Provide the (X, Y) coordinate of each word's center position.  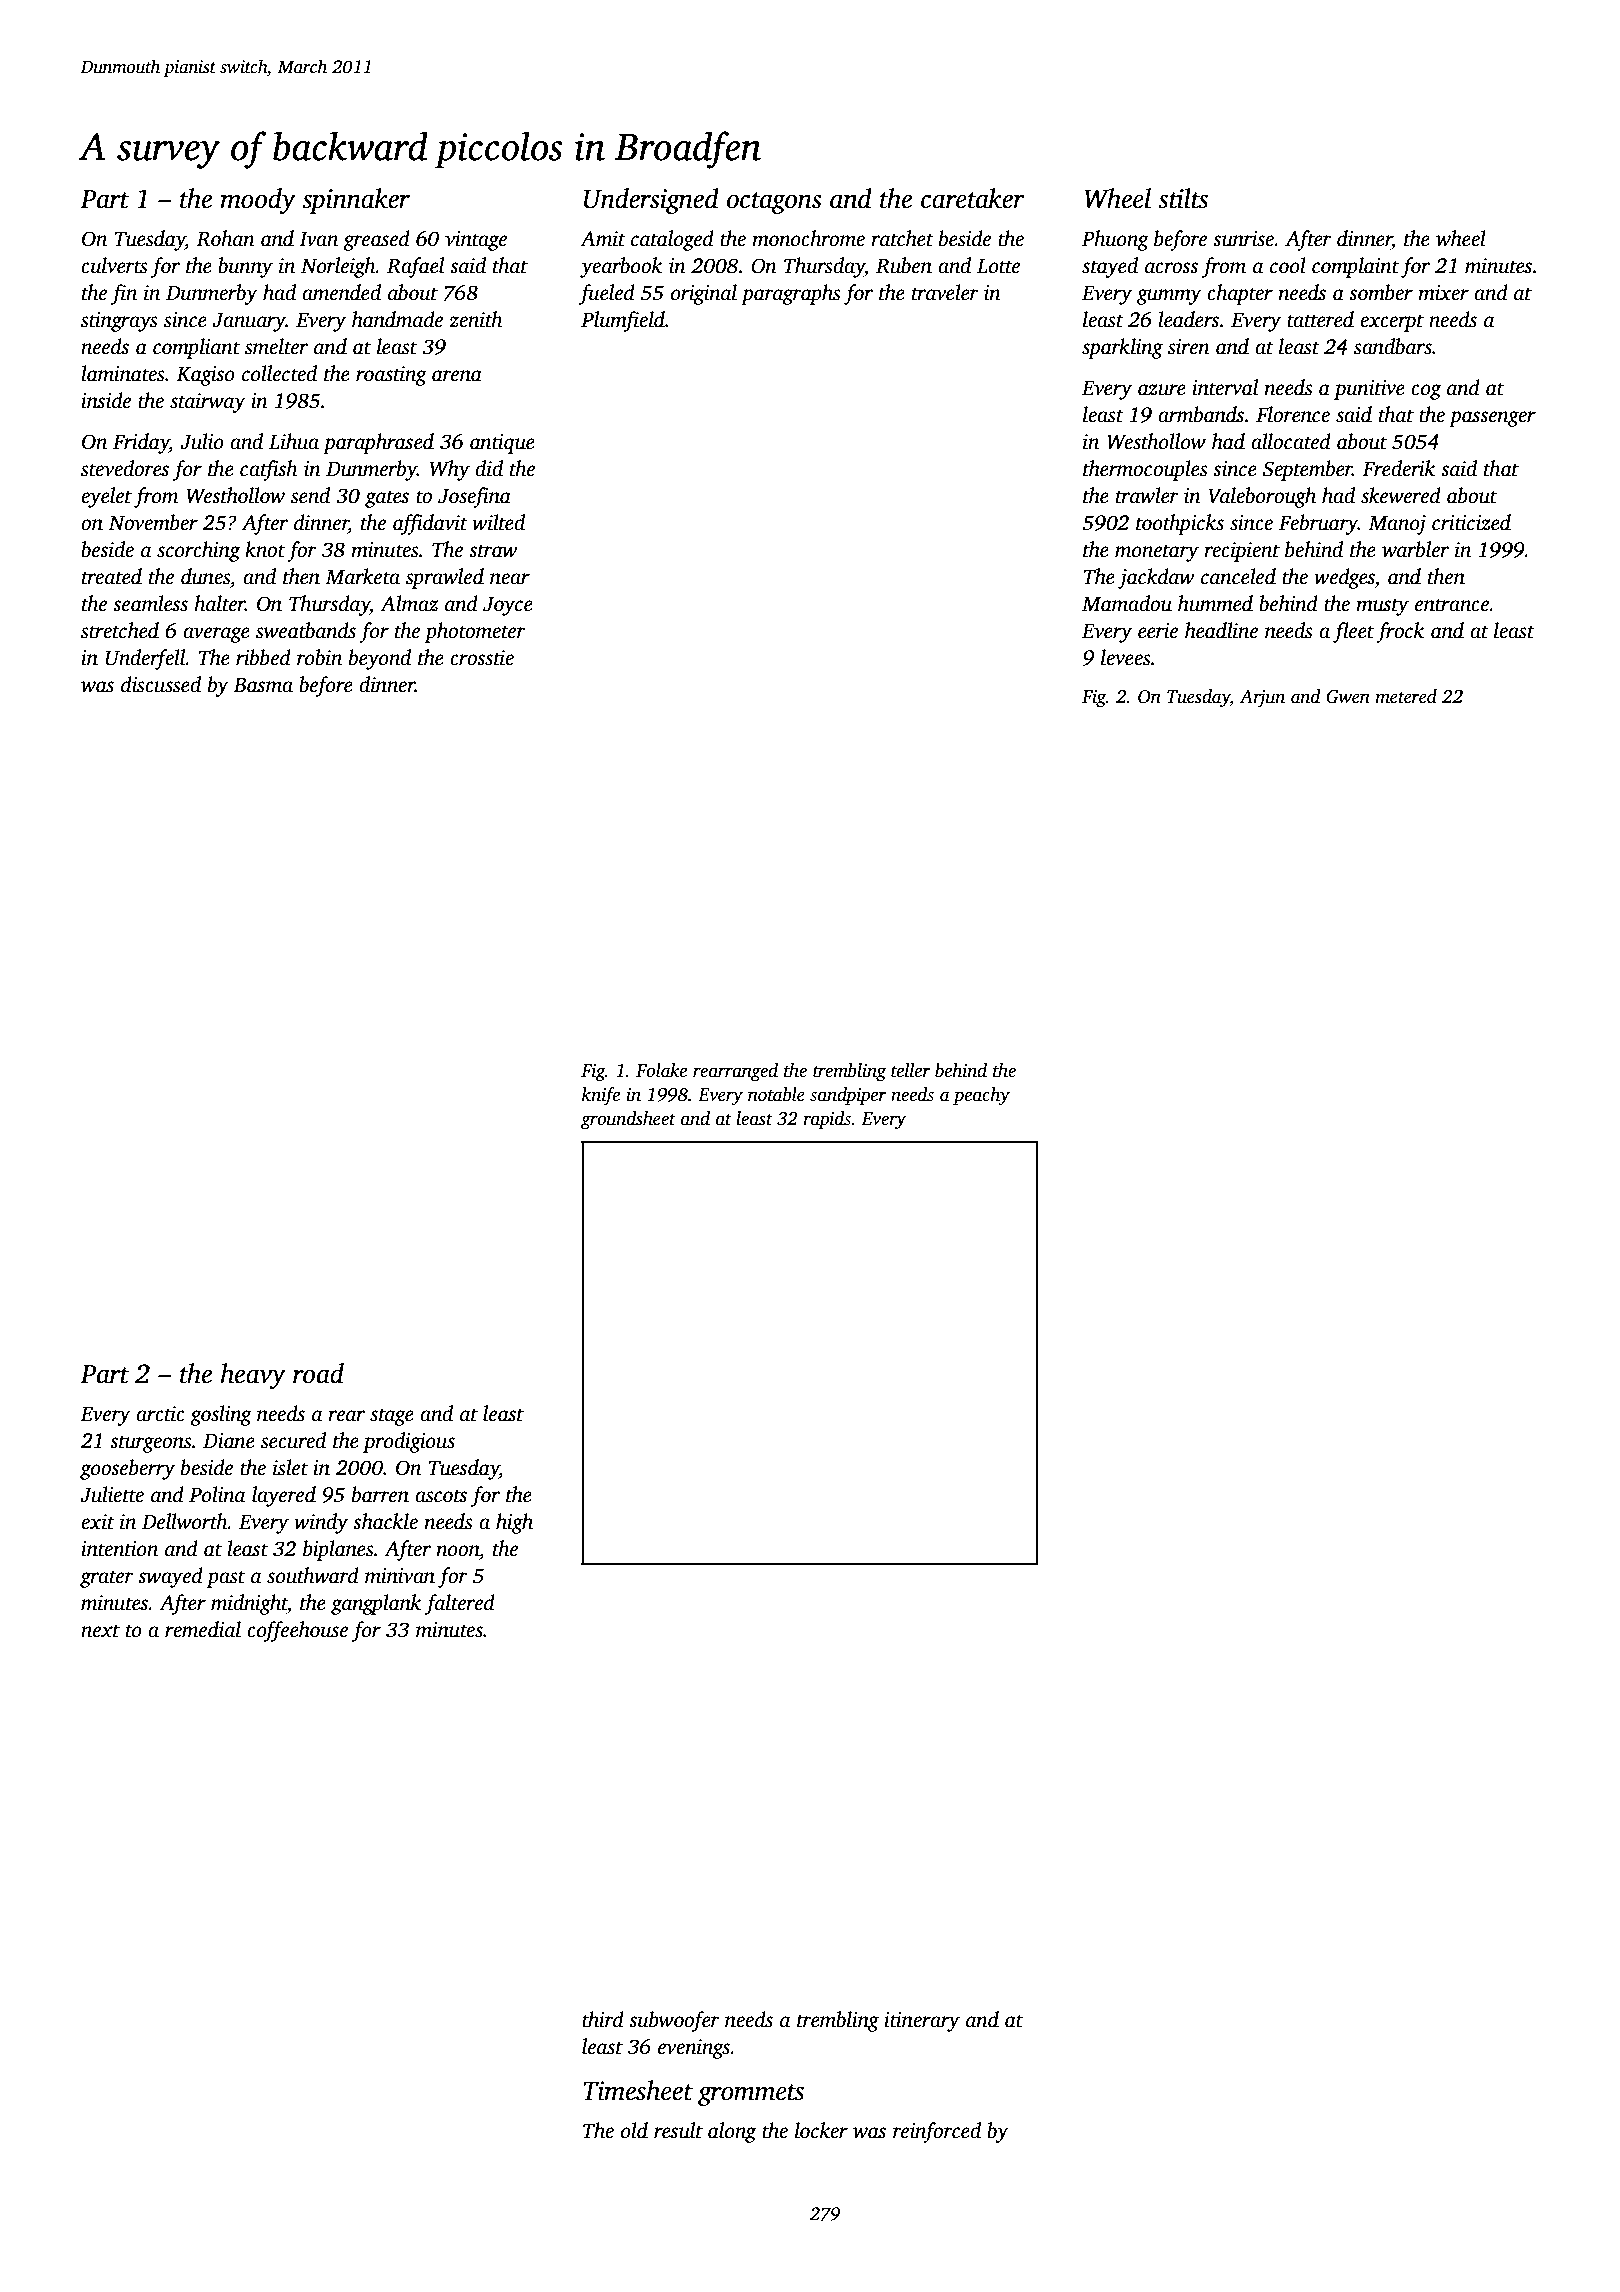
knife (601, 1096)
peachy (981, 1096)
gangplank (376, 1604)
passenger (1492, 419)
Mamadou (1127, 603)
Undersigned (651, 201)
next (100, 1631)
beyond (380, 659)
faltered (460, 1604)
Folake (661, 1070)
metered (1406, 696)
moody (258, 201)
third (603, 2019)
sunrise (1243, 239)
